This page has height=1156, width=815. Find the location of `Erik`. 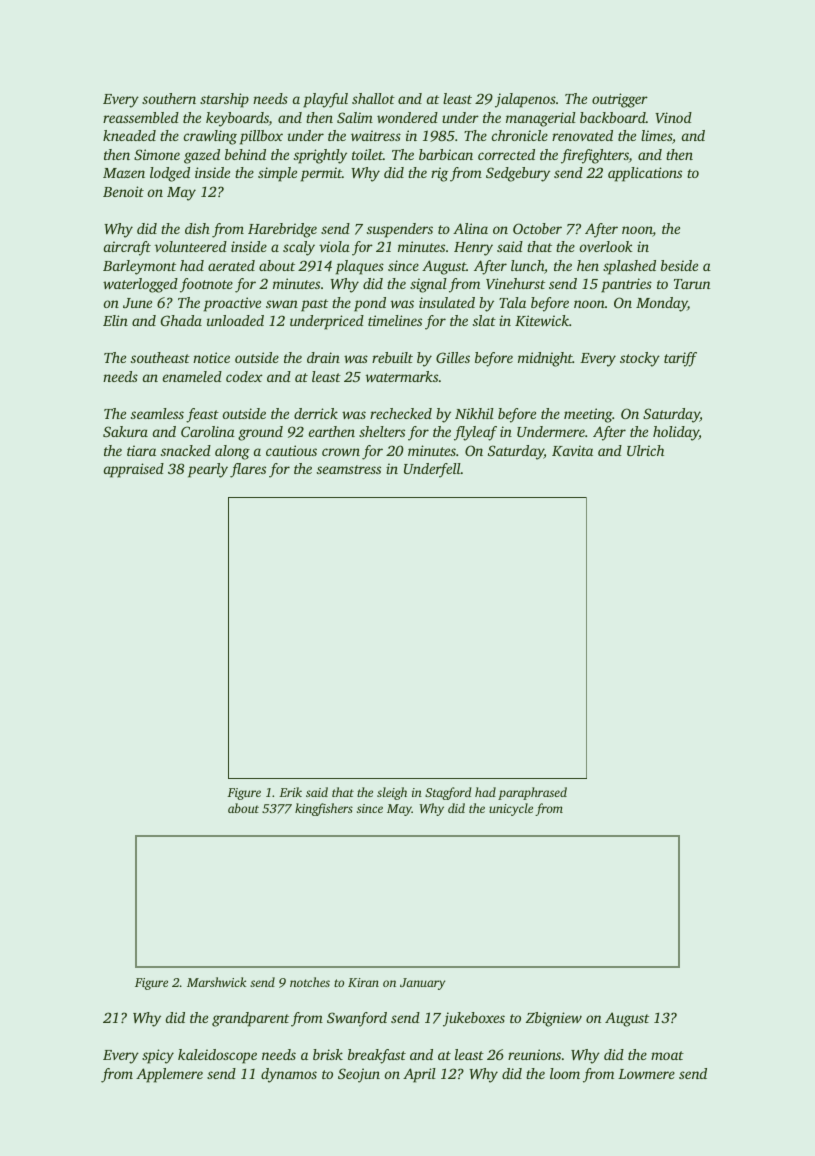

Erik is located at coordinates (290, 792).
